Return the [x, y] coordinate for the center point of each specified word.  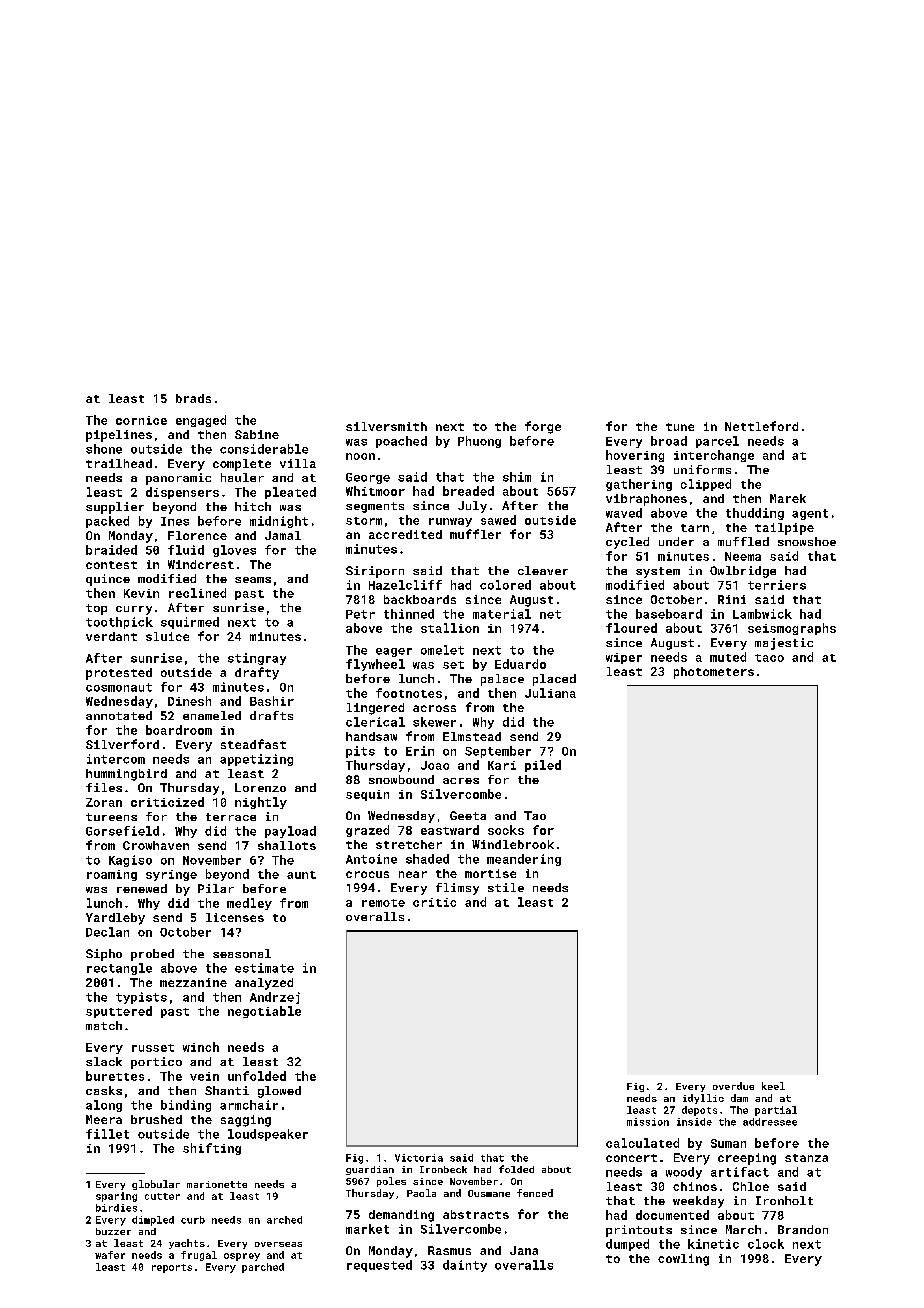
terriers [777, 585]
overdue [733, 1086]
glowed [279, 1092]
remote [383, 903]
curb [193, 1220]
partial [776, 1111]
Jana [524, 1250]
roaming [112, 875]
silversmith [386, 426]
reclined [197, 593]
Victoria [419, 1158]
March [743, 1229]
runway [450, 522]
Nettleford [761, 426]
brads [193, 398]
